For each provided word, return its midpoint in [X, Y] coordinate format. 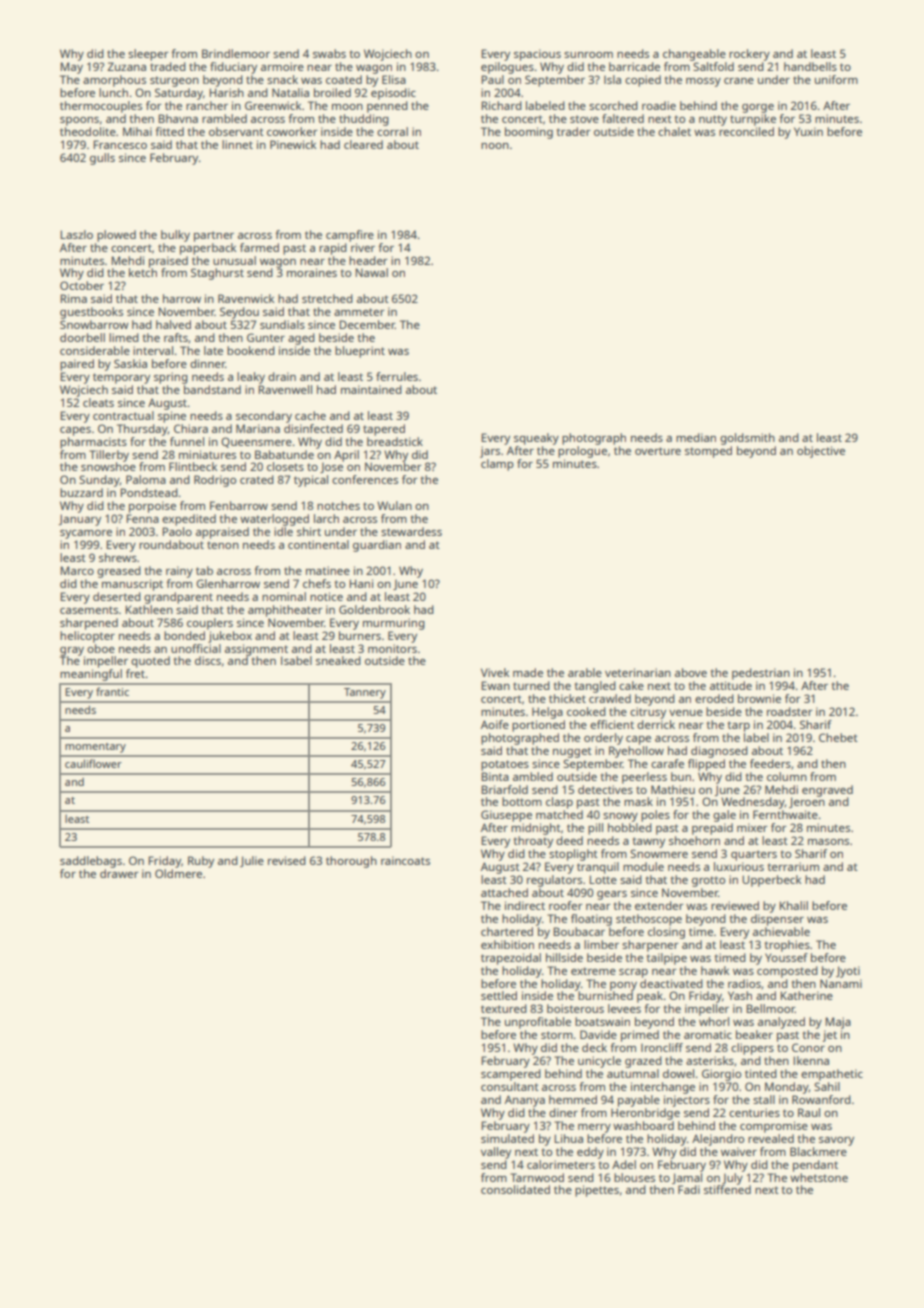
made [528, 672]
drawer [119, 873]
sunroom [588, 55]
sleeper [148, 55]
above [691, 672]
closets [285, 466]
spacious [537, 55]
